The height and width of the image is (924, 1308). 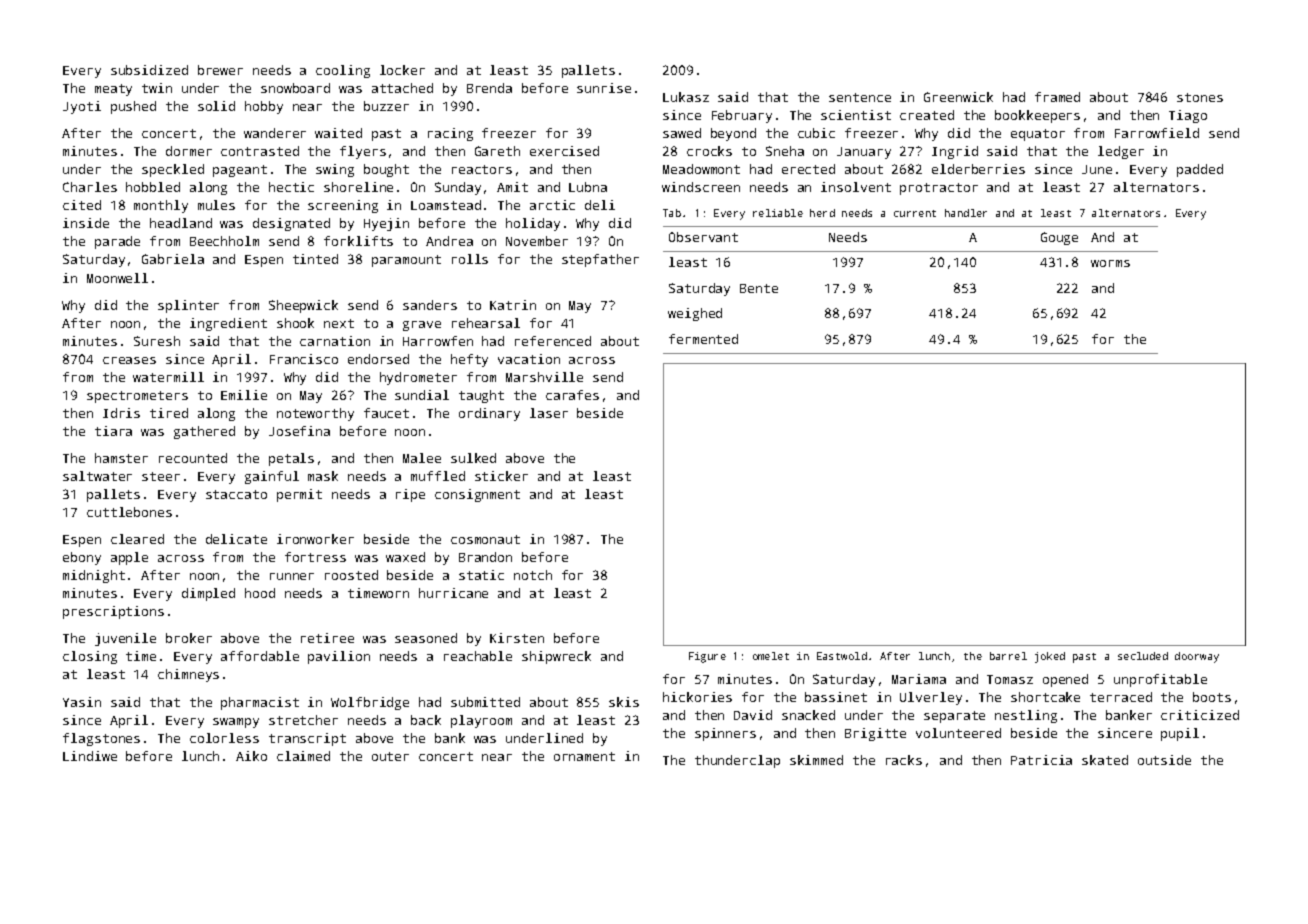 I want to click on barrel, so click(x=1008, y=656).
